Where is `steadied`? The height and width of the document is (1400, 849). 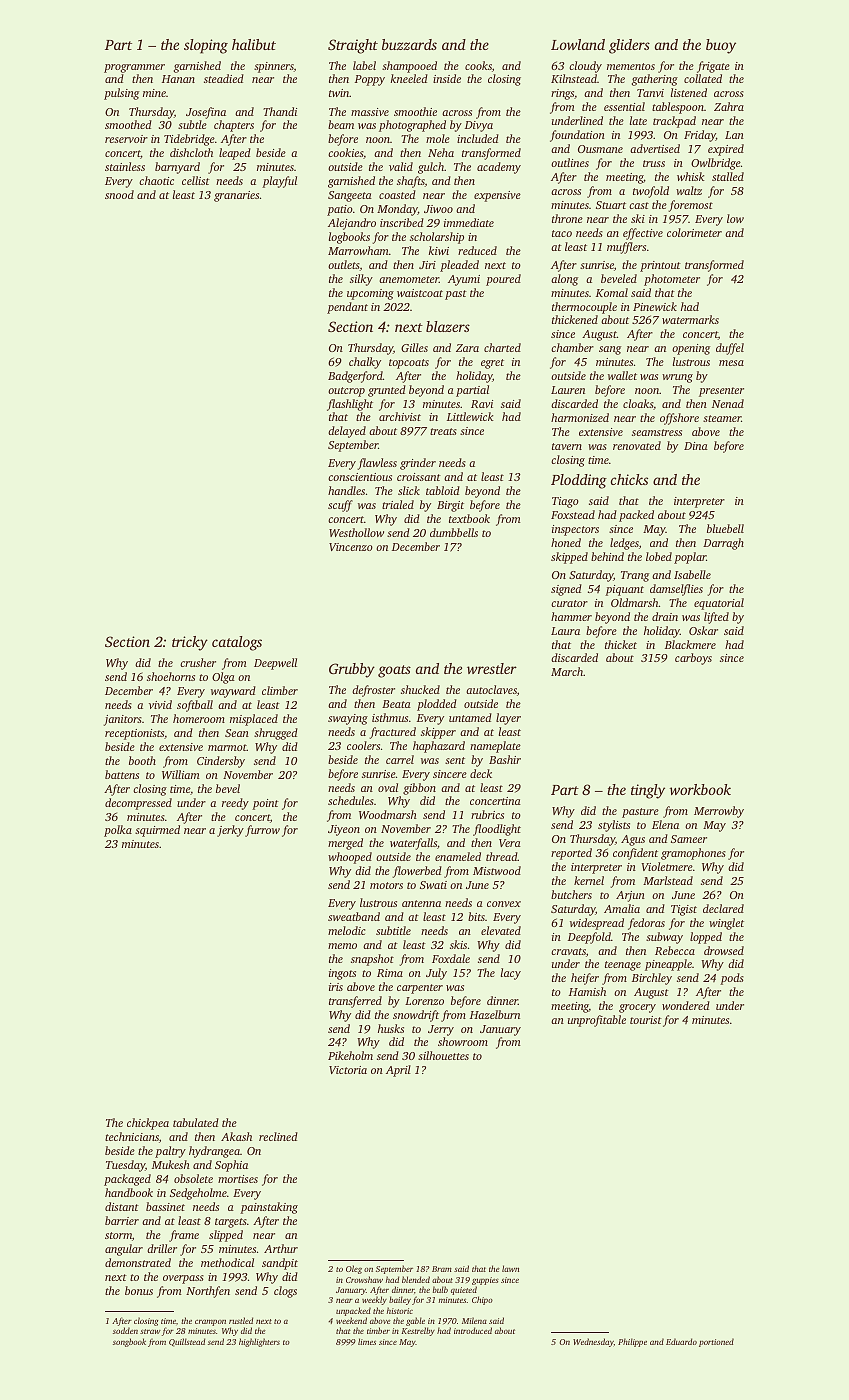
steadied is located at coordinates (224, 78).
